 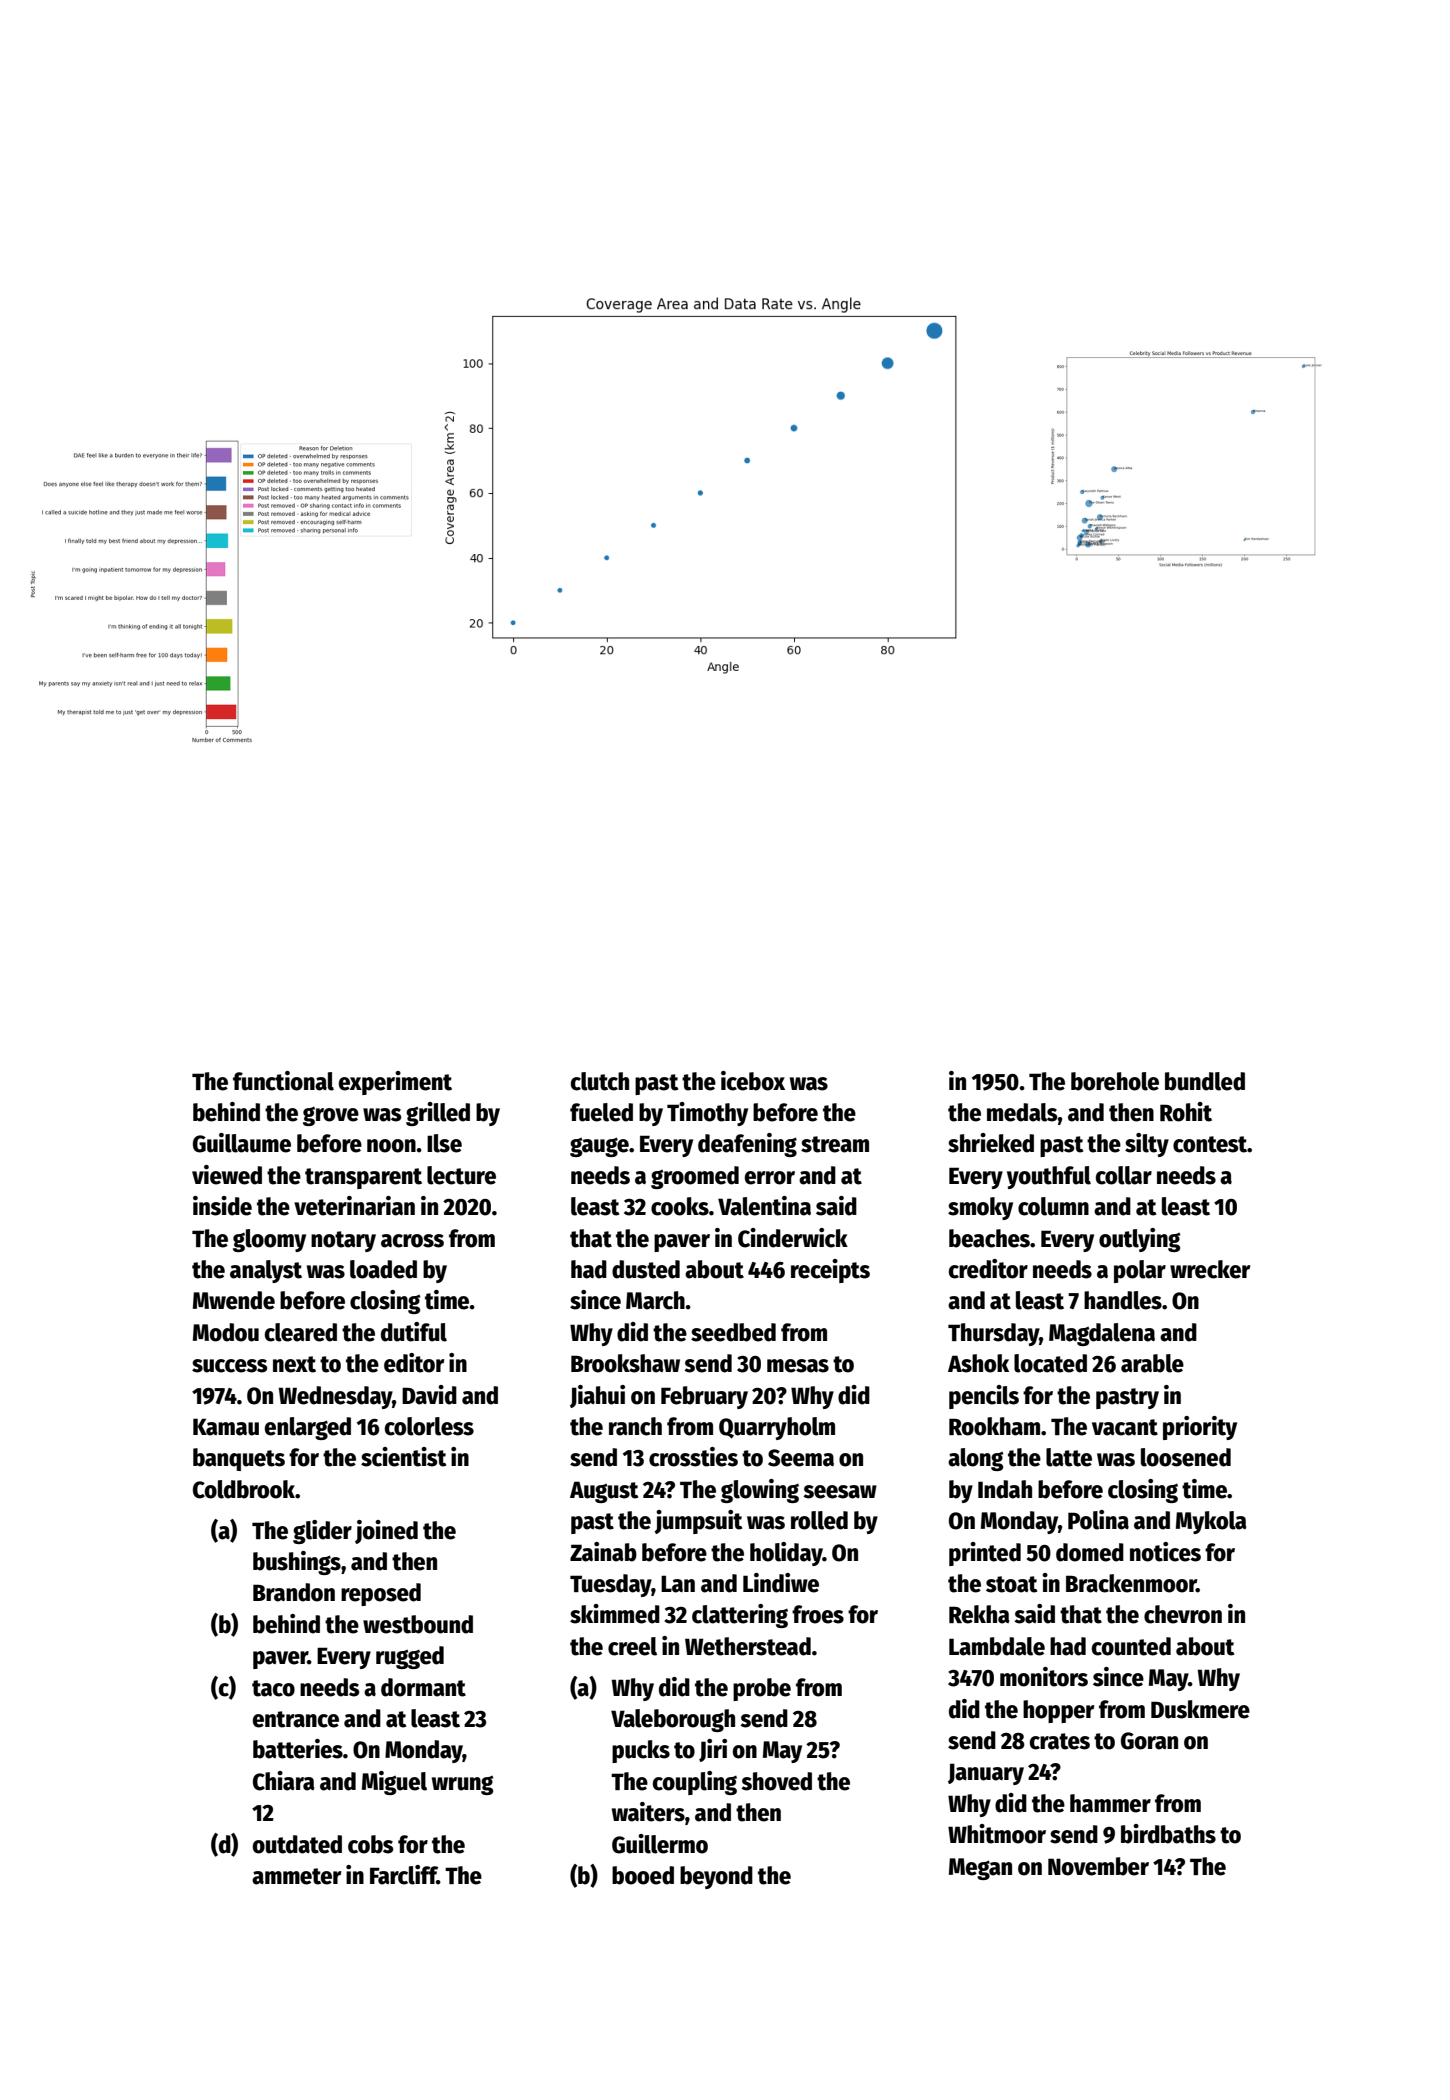 What do you see at coordinates (1124, 1175) in the page?
I see `collar` at bounding box center [1124, 1175].
